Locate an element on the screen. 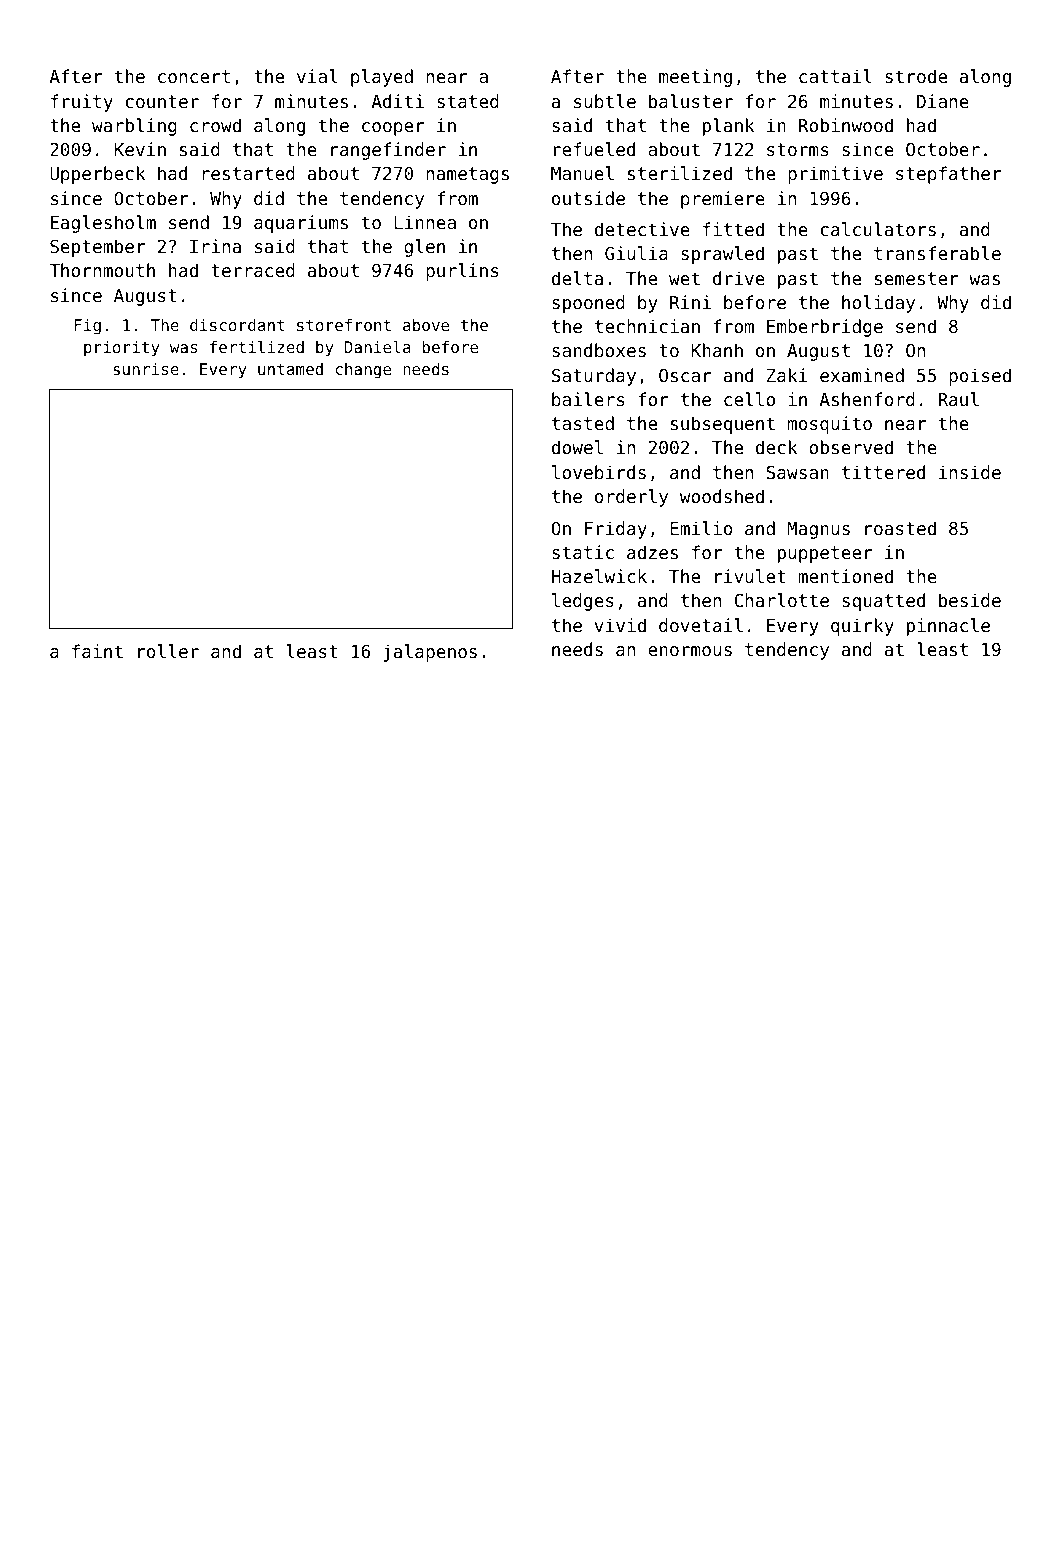 The width and height of the screenshot is (1064, 1541). vial is located at coordinates (317, 76).
